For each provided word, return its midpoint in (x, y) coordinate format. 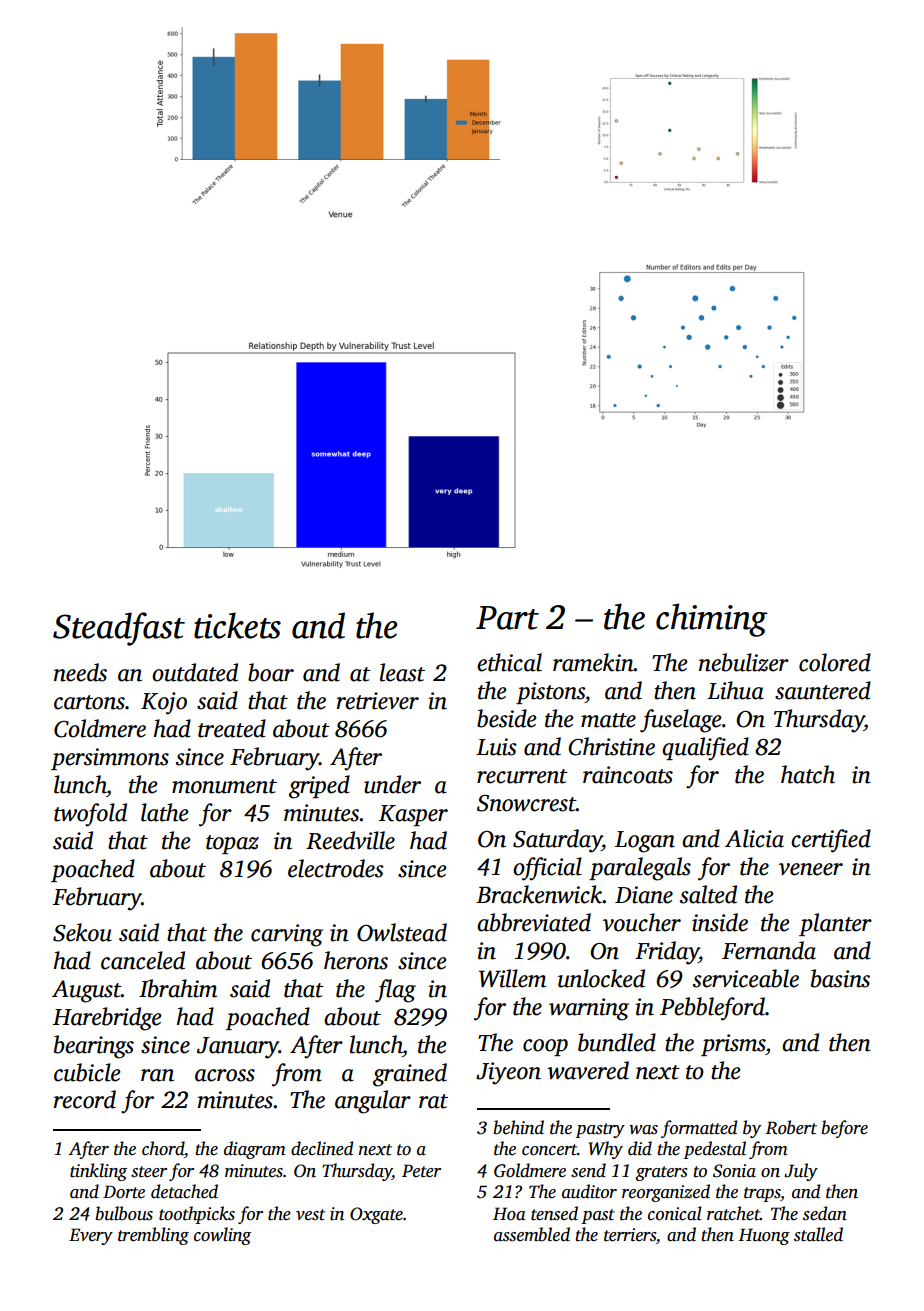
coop (545, 1047)
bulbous (124, 1213)
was (643, 1130)
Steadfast (119, 629)
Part (507, 618)
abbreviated (534, 922)
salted (708, 894)
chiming (712, 620)
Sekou (82, 932)
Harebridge (107, 1019)
